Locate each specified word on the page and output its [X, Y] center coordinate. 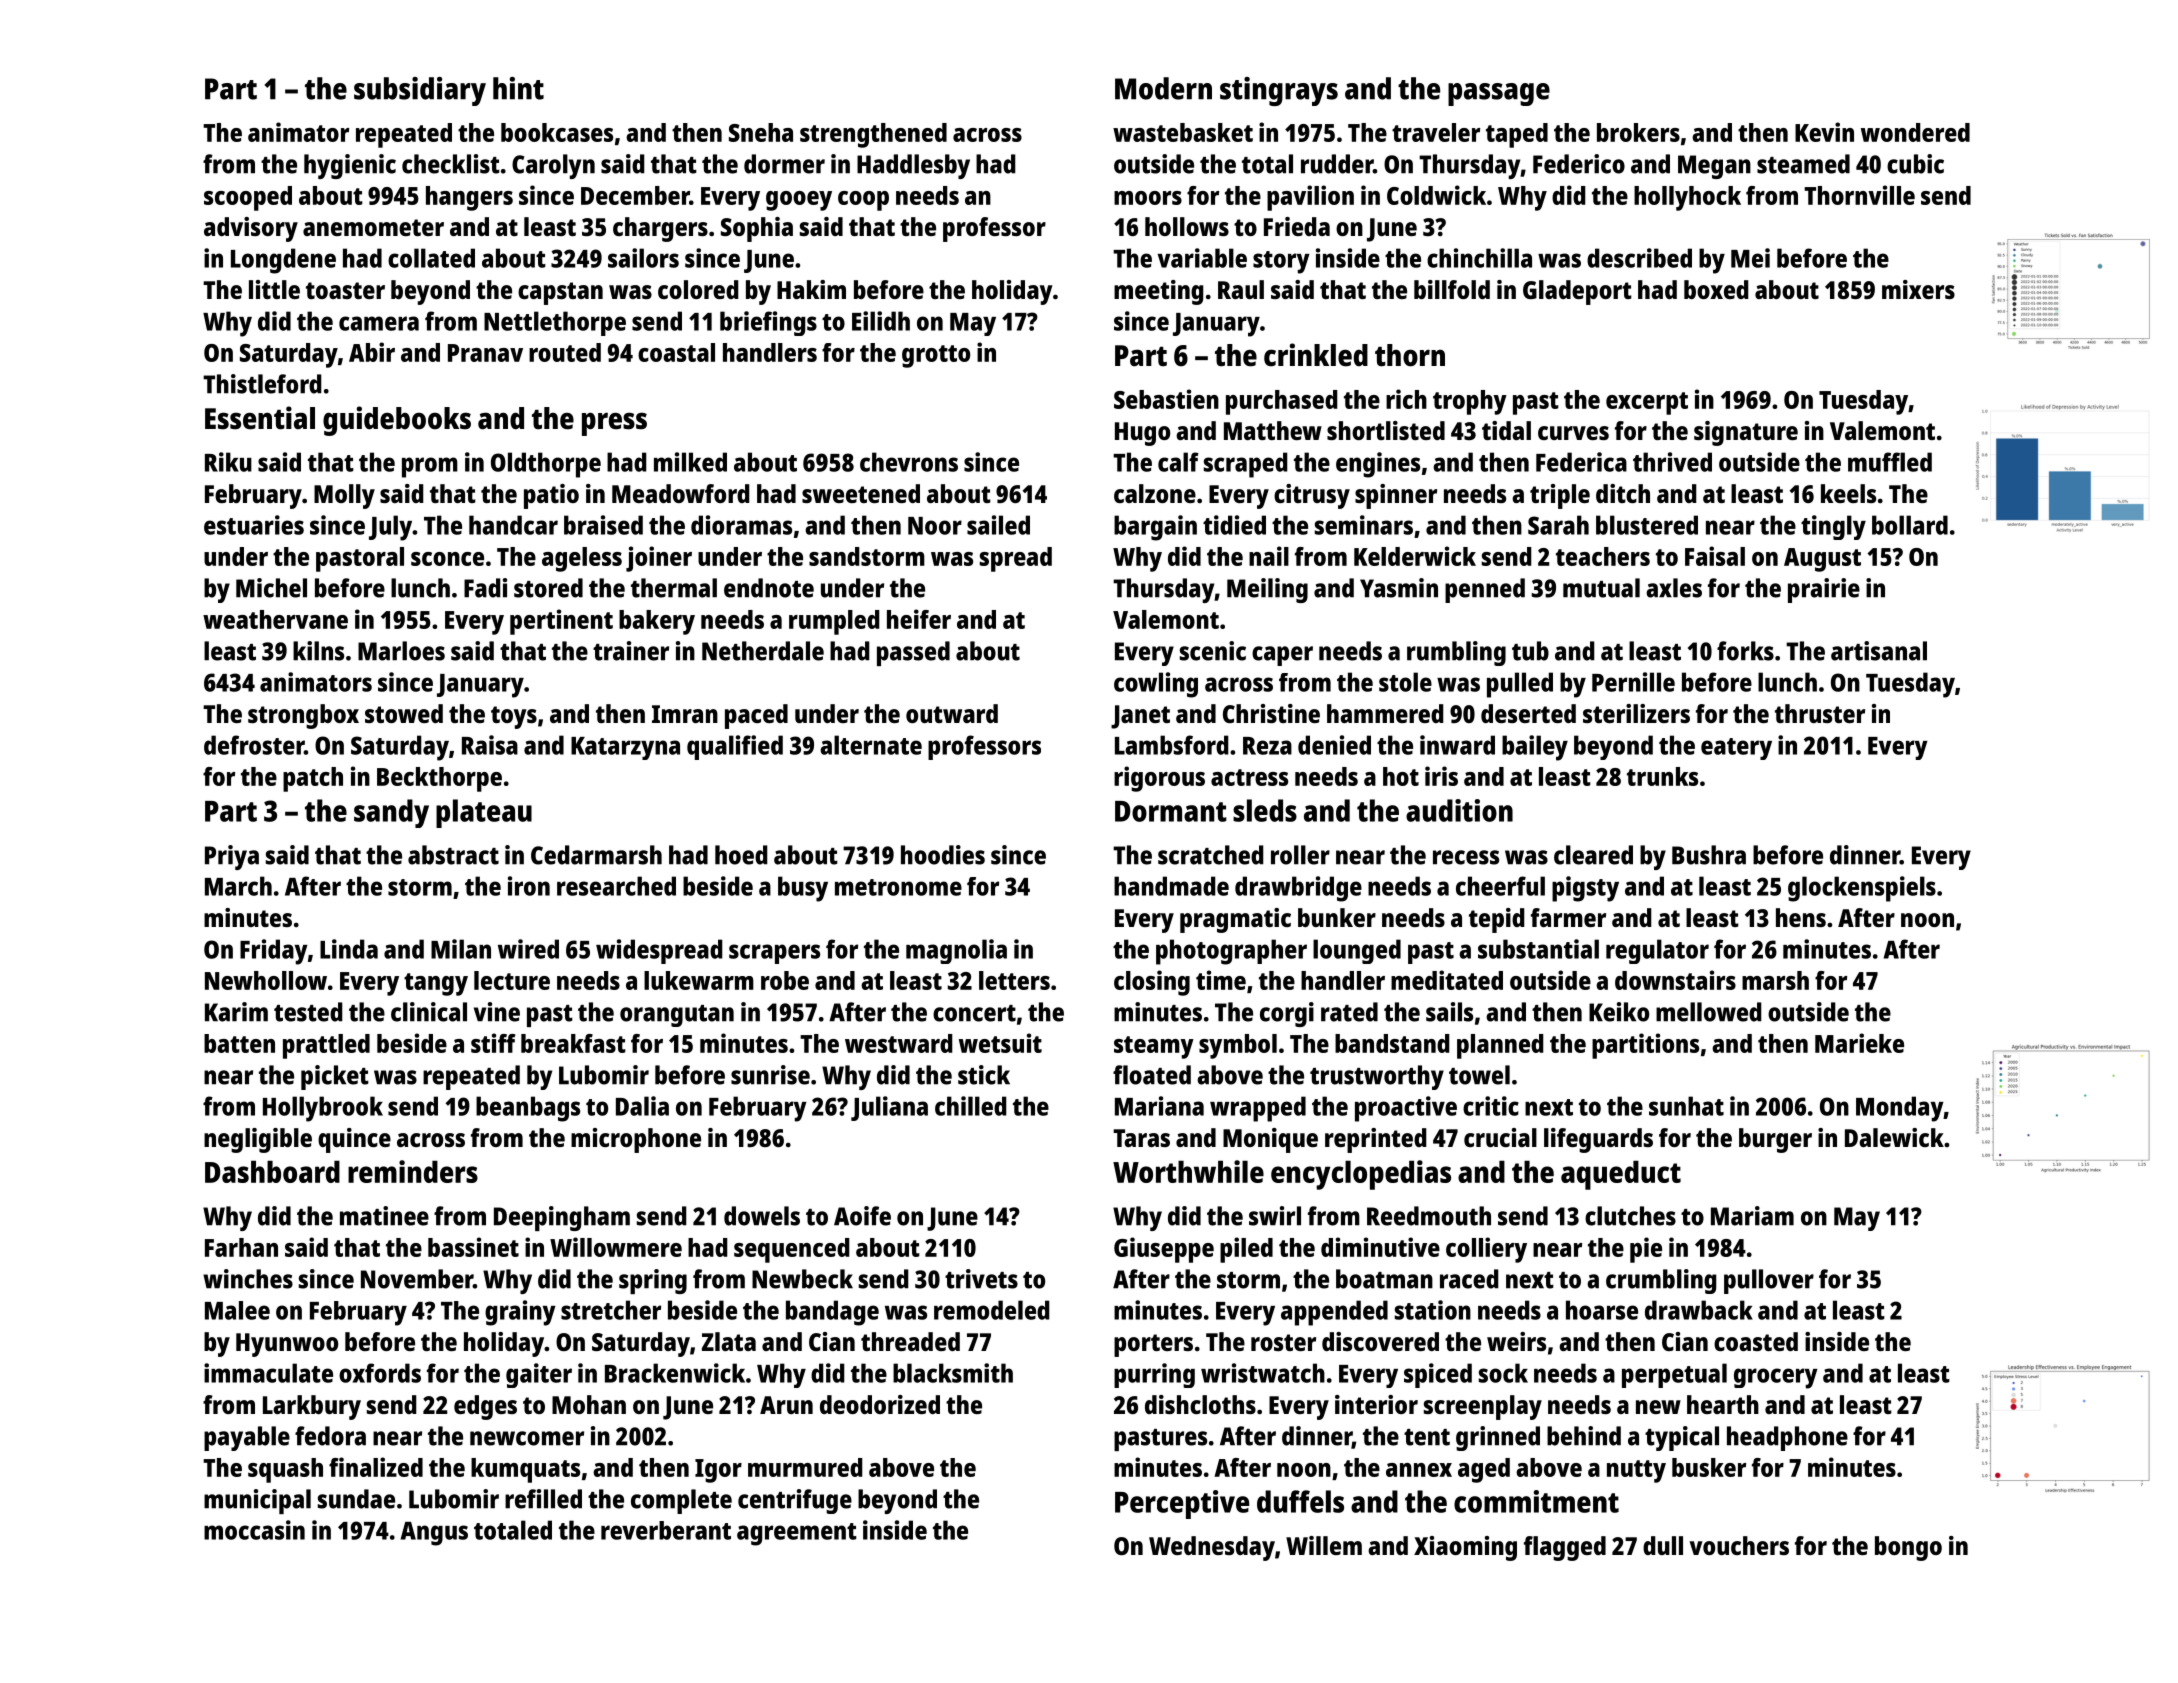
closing [1152, 983]
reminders [413, 1171]
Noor [935, 526]
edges [485, 1407]
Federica [1581, 462]
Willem [1324, 1545]
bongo [1908, 1548]
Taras [1141, 1138]
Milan [461, 949]
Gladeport [1577, 292]
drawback [1699, 1310]
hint [518, 88]
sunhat [1686, 1106]
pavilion [1310, 198]
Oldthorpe [546, 465]
